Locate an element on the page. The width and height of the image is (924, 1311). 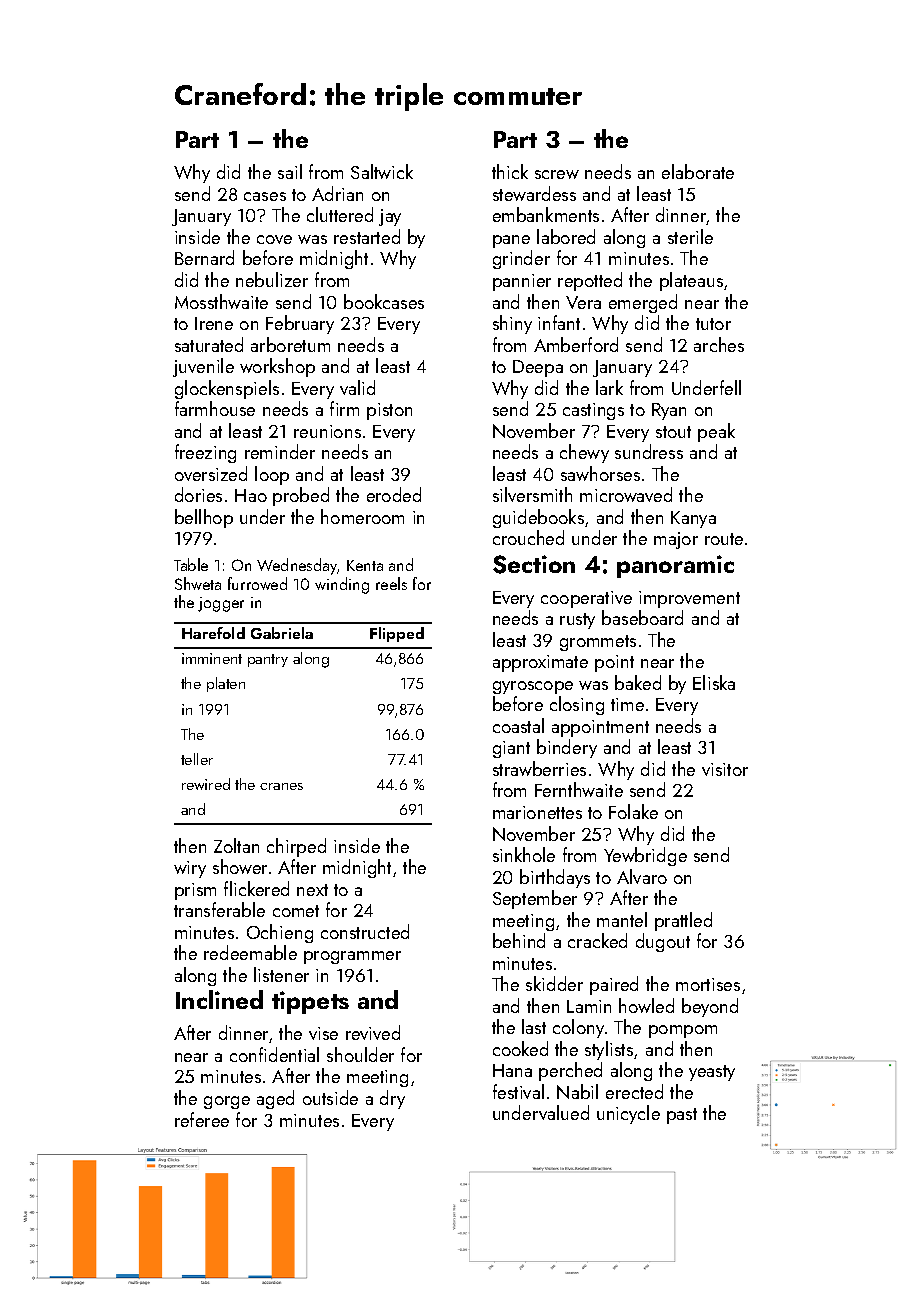
Eliska is located at coordinates (714, 682).
